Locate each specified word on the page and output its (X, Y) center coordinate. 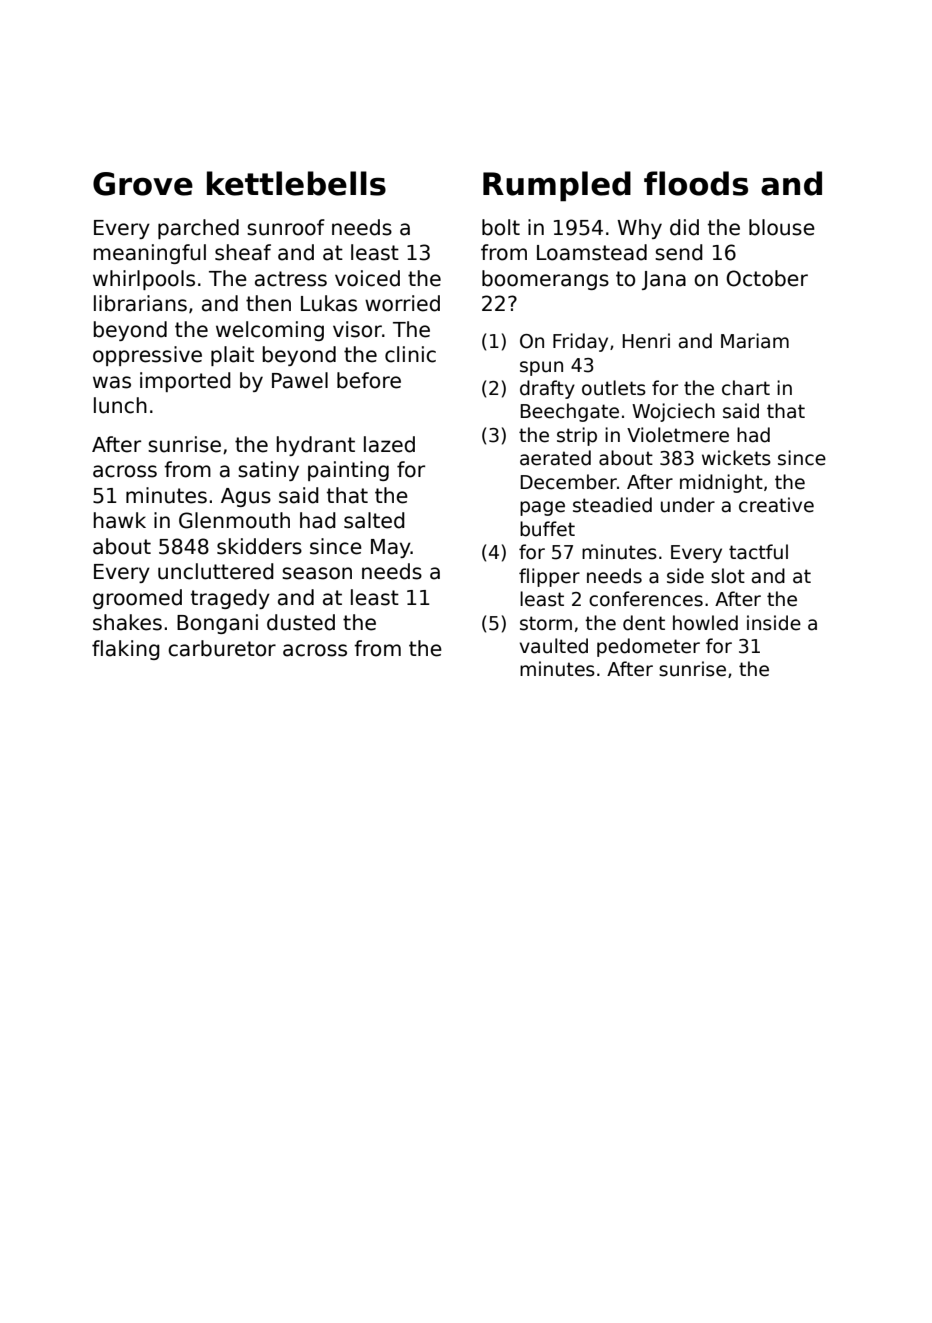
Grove (143, 184)
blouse (782, 227)
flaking (126, 650)
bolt (501, 227)
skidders (259, 546)
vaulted (554, 646)
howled (705, 623)
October (767, 278)
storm (546, 623)
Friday (580, 342)
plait (232, 356)
